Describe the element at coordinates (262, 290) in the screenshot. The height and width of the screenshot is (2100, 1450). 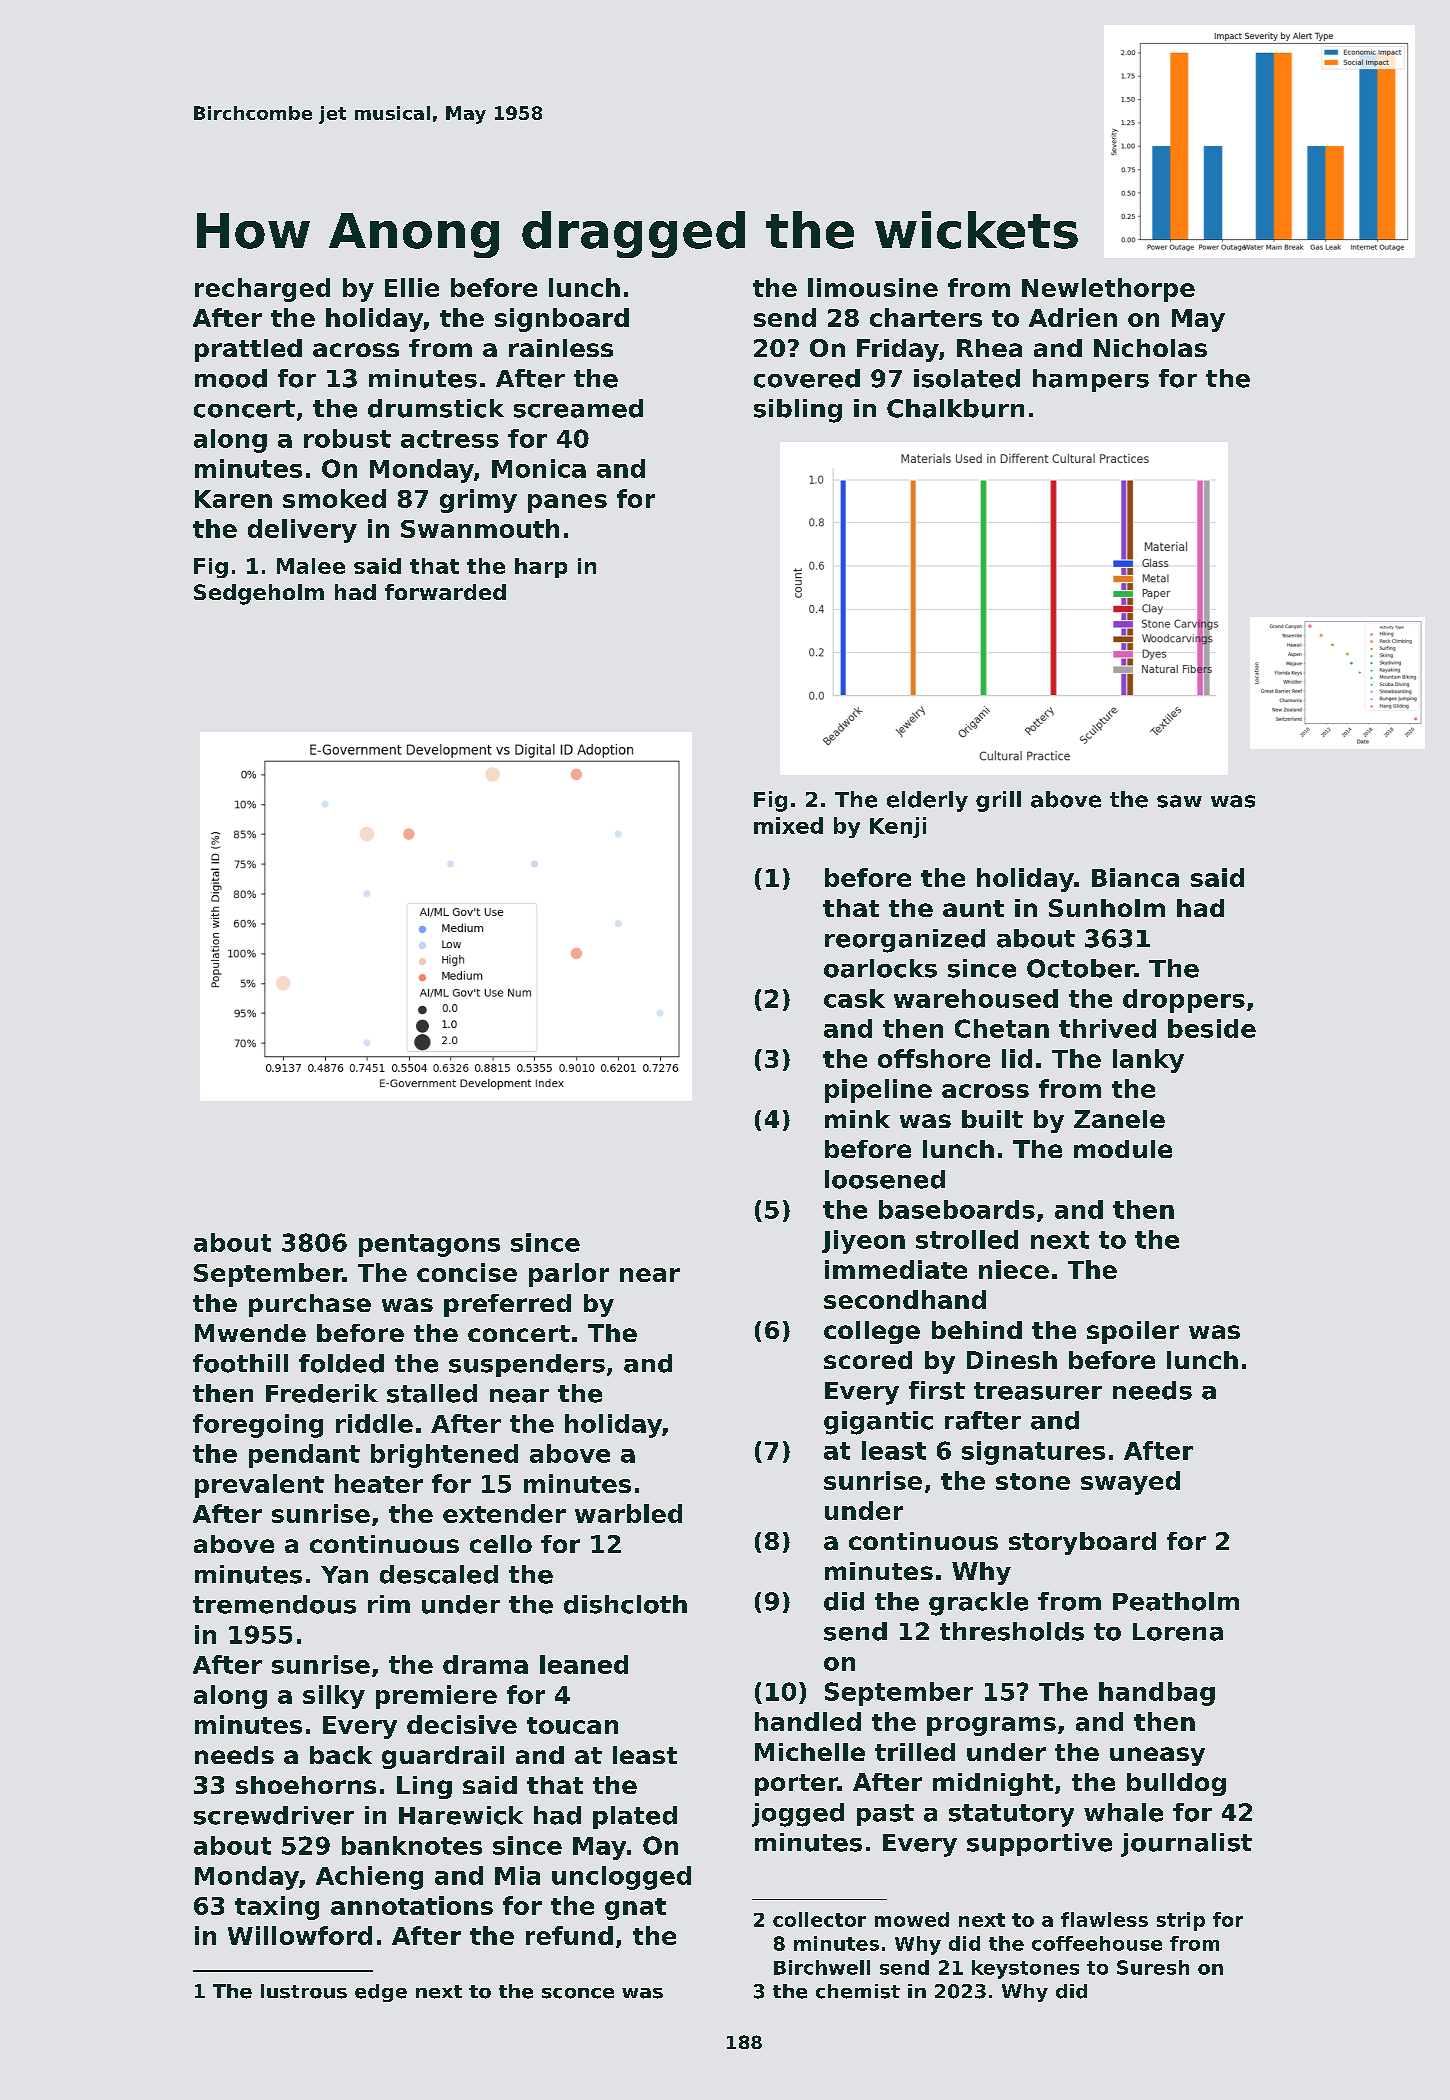
I see `recharged` at that location.
